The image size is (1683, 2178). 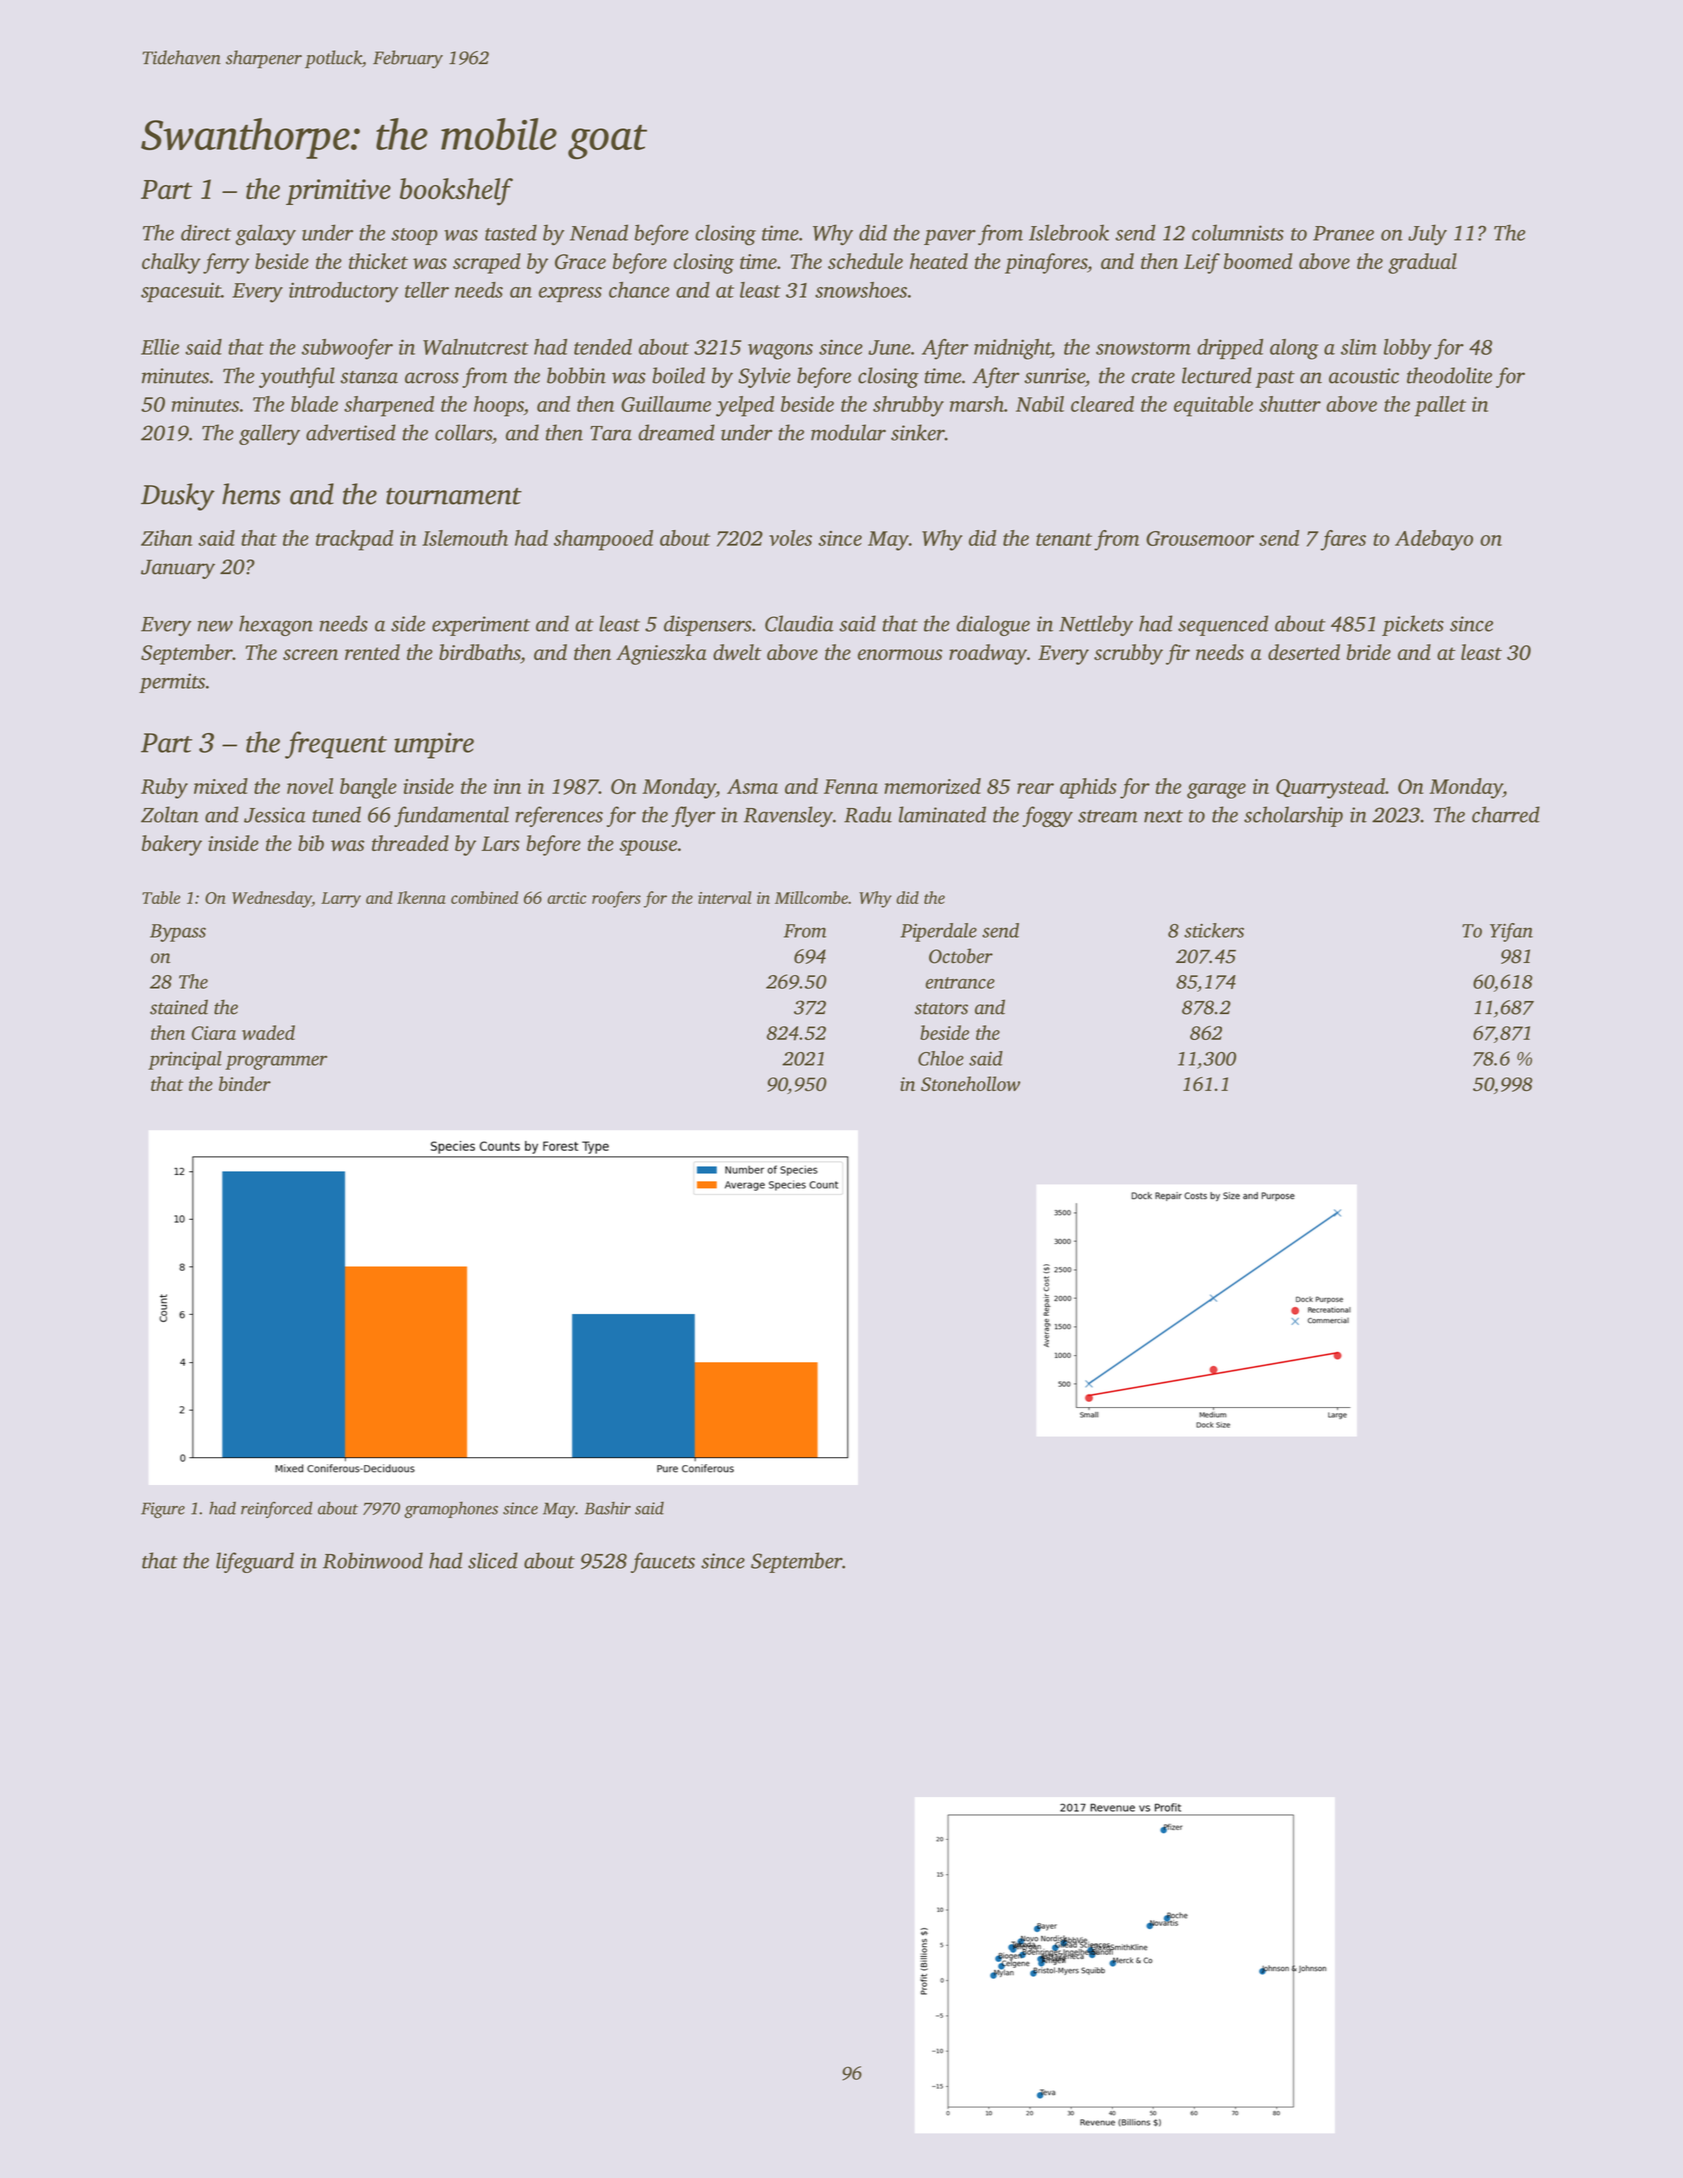 What do you see at coordinates (171, 263) in the screenshot?
I see `chalky` at bounding box center [171, 263].
